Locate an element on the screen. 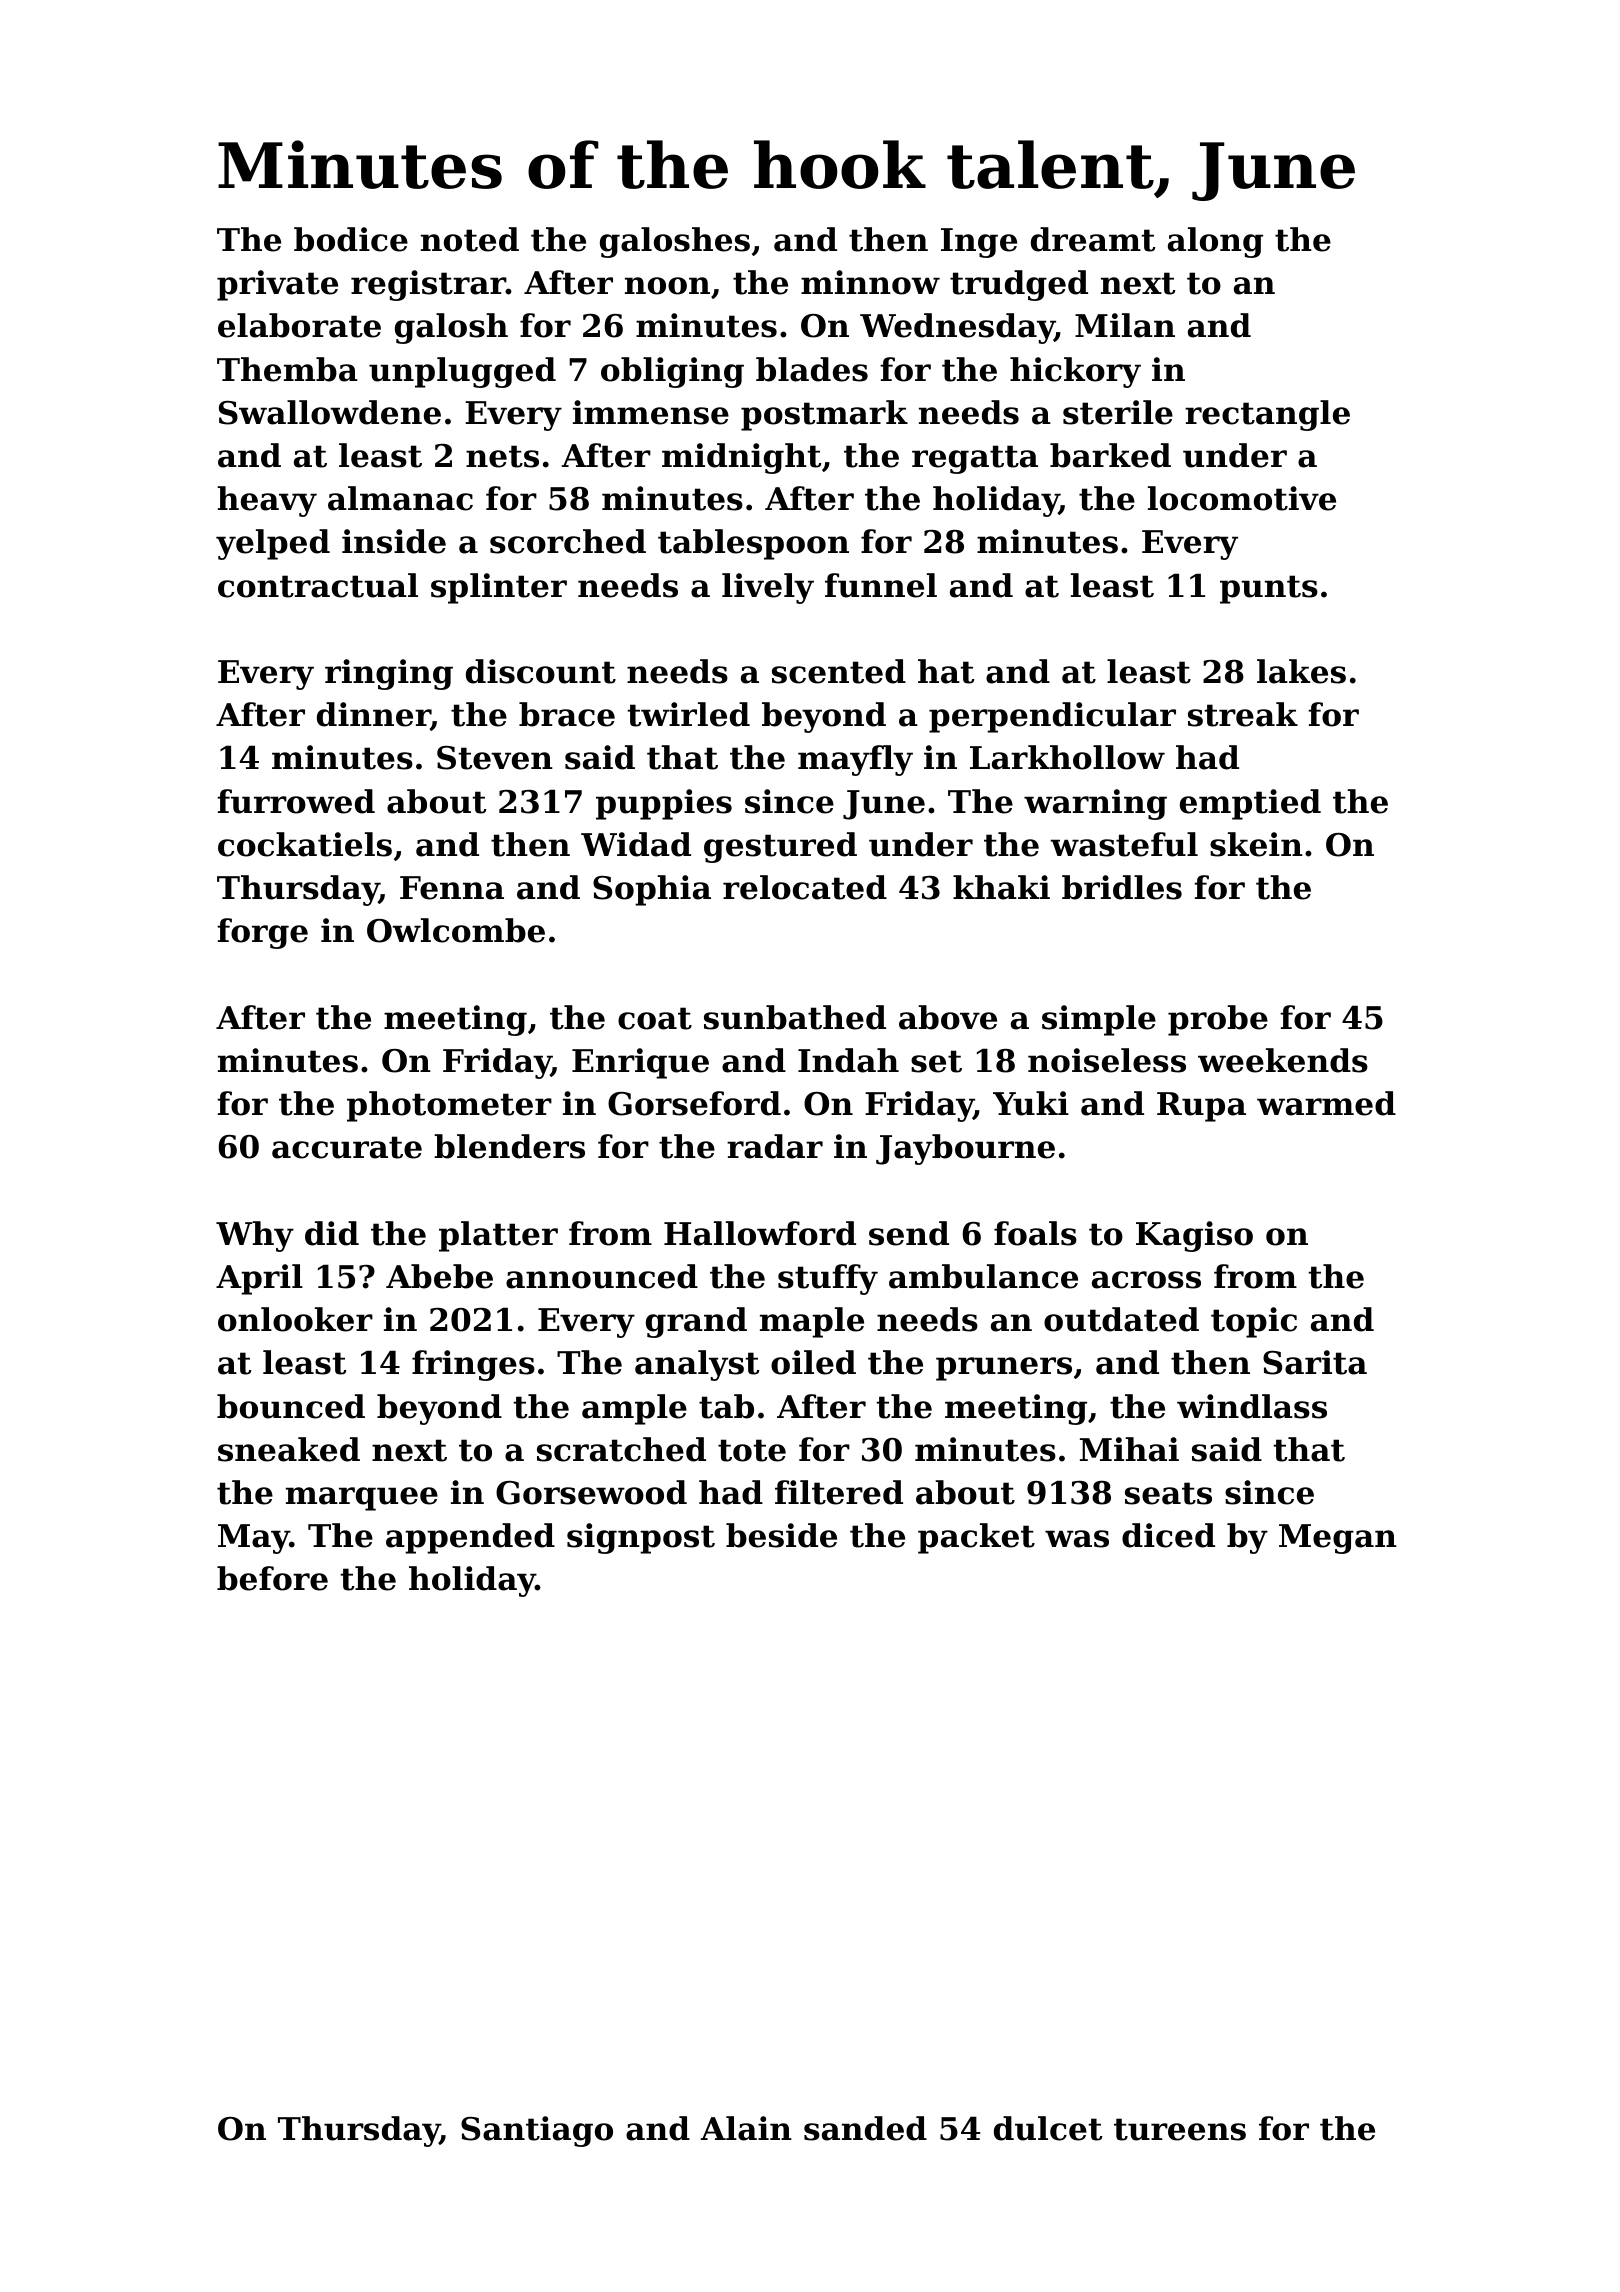  contractual is located at coordinates (318, 585).
